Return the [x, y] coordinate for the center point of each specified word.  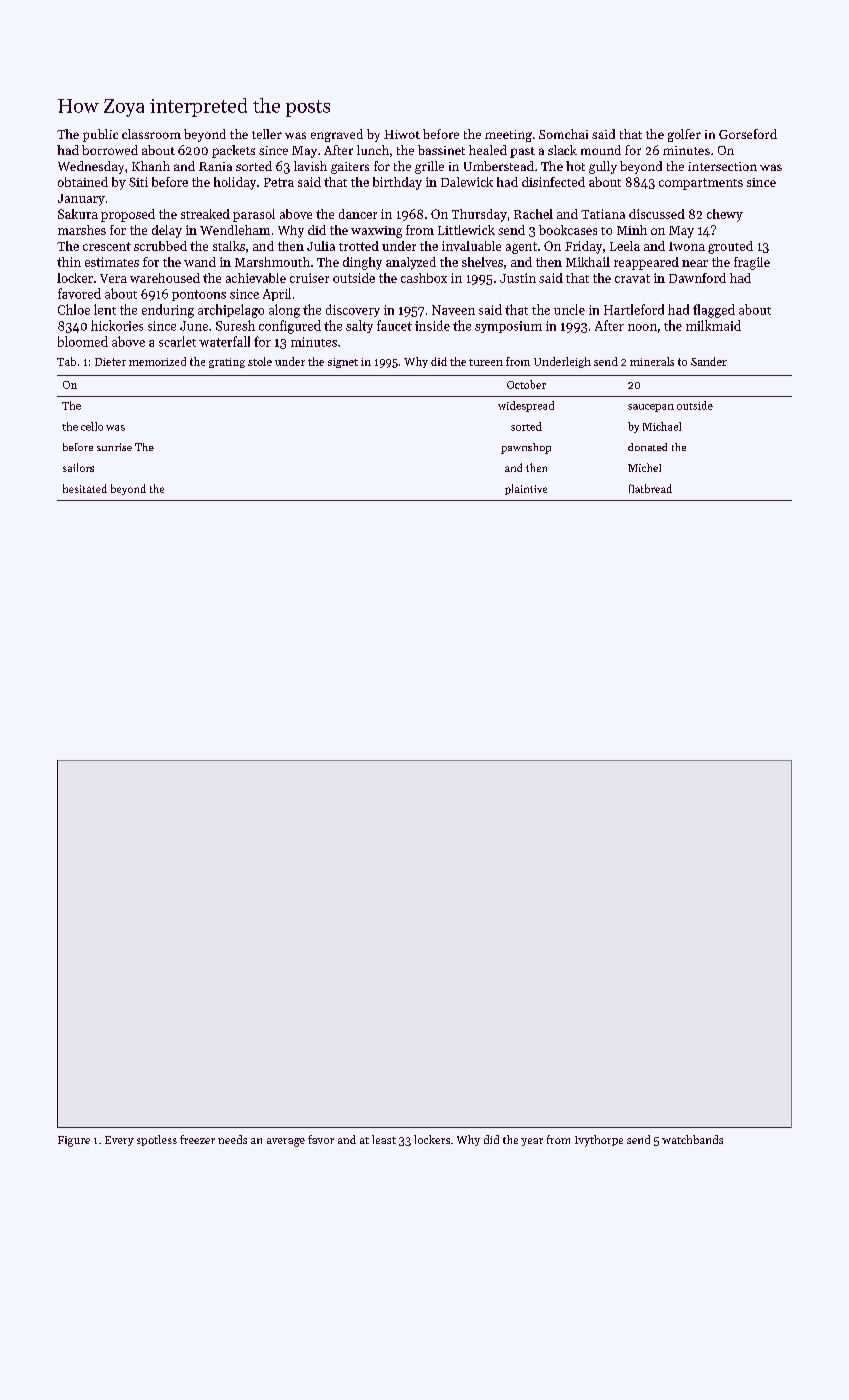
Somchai [563, 134]
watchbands [692, 1139]
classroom [151, 134]
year [532, 1142]
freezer [197, 1139]
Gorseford [748, 134]
